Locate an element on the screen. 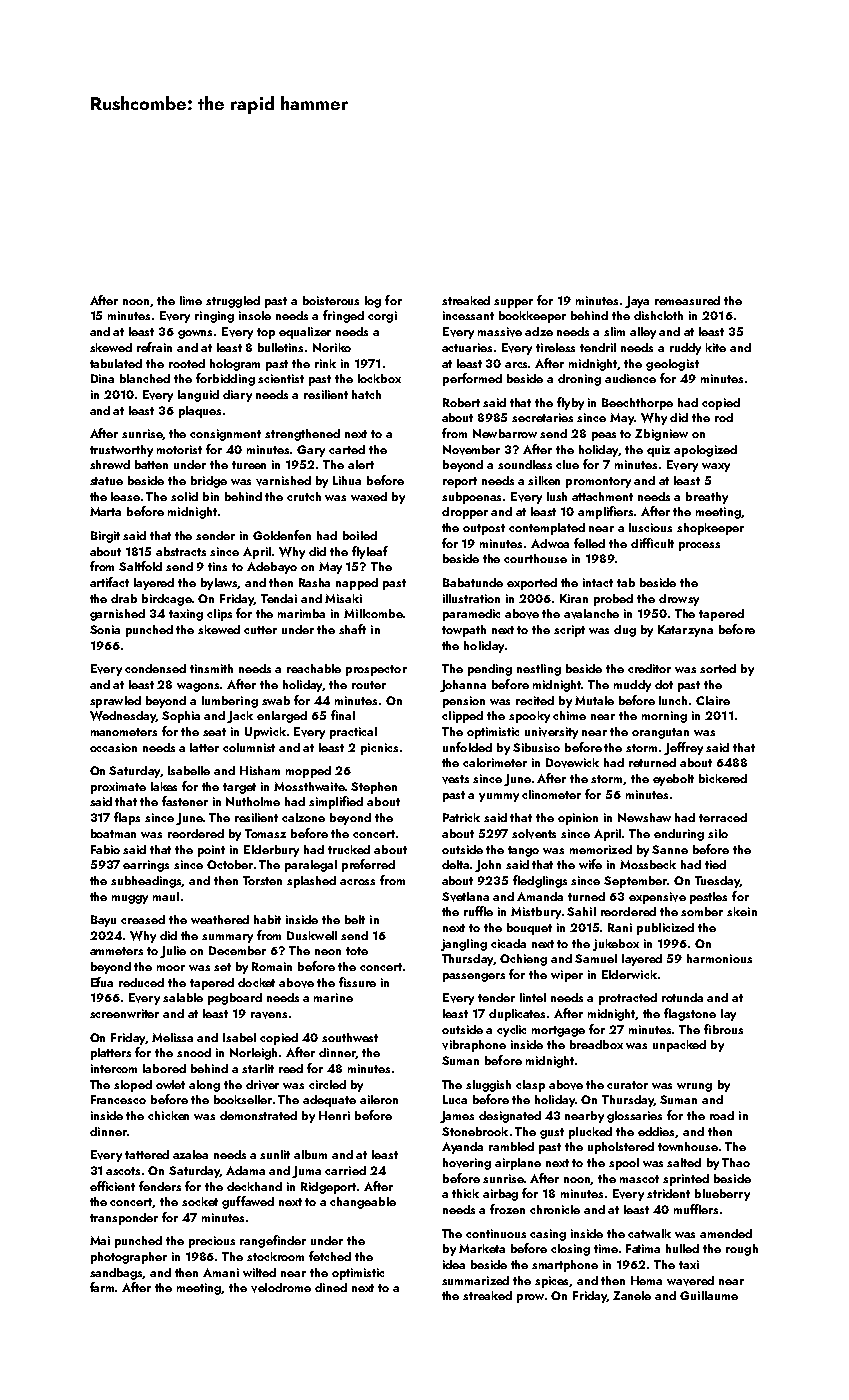 The height and width of the screenshot is (1400, 849). waxy is located at coordinates (716, 467).
